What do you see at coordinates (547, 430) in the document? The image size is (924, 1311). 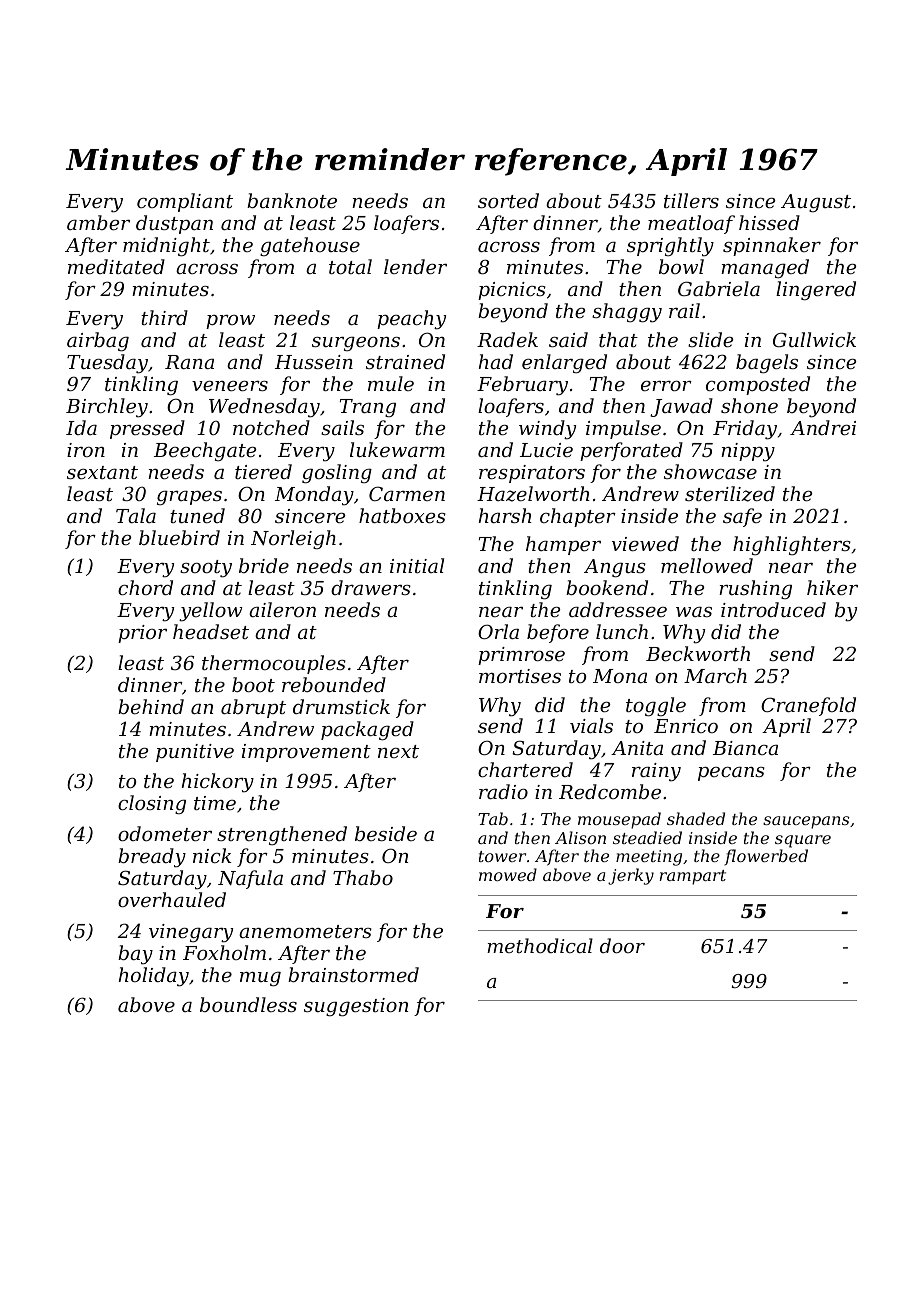 I see `windy` at bounding box center [547, 430].
